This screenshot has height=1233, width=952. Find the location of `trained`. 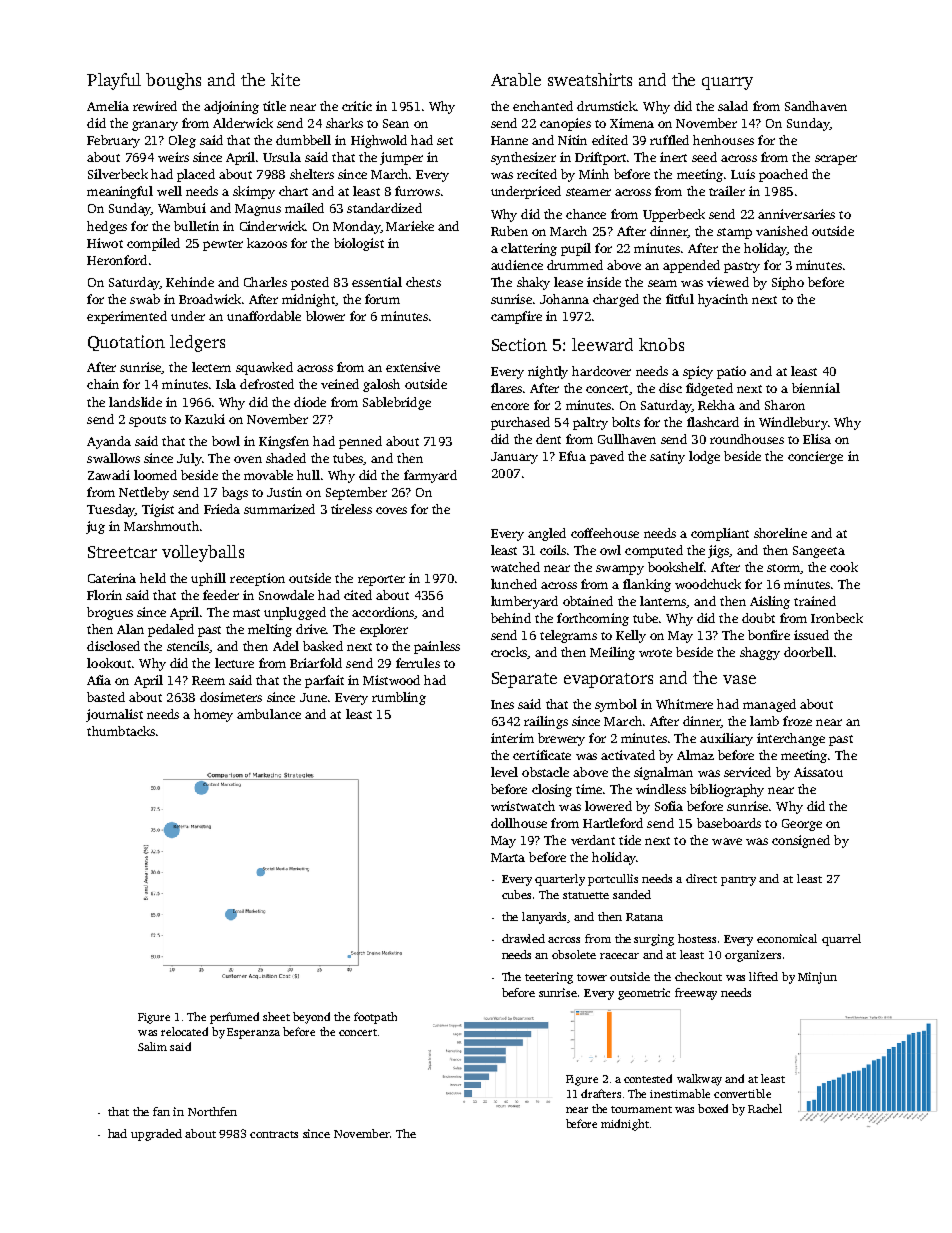

trained is located at coordinates (815, 601).
